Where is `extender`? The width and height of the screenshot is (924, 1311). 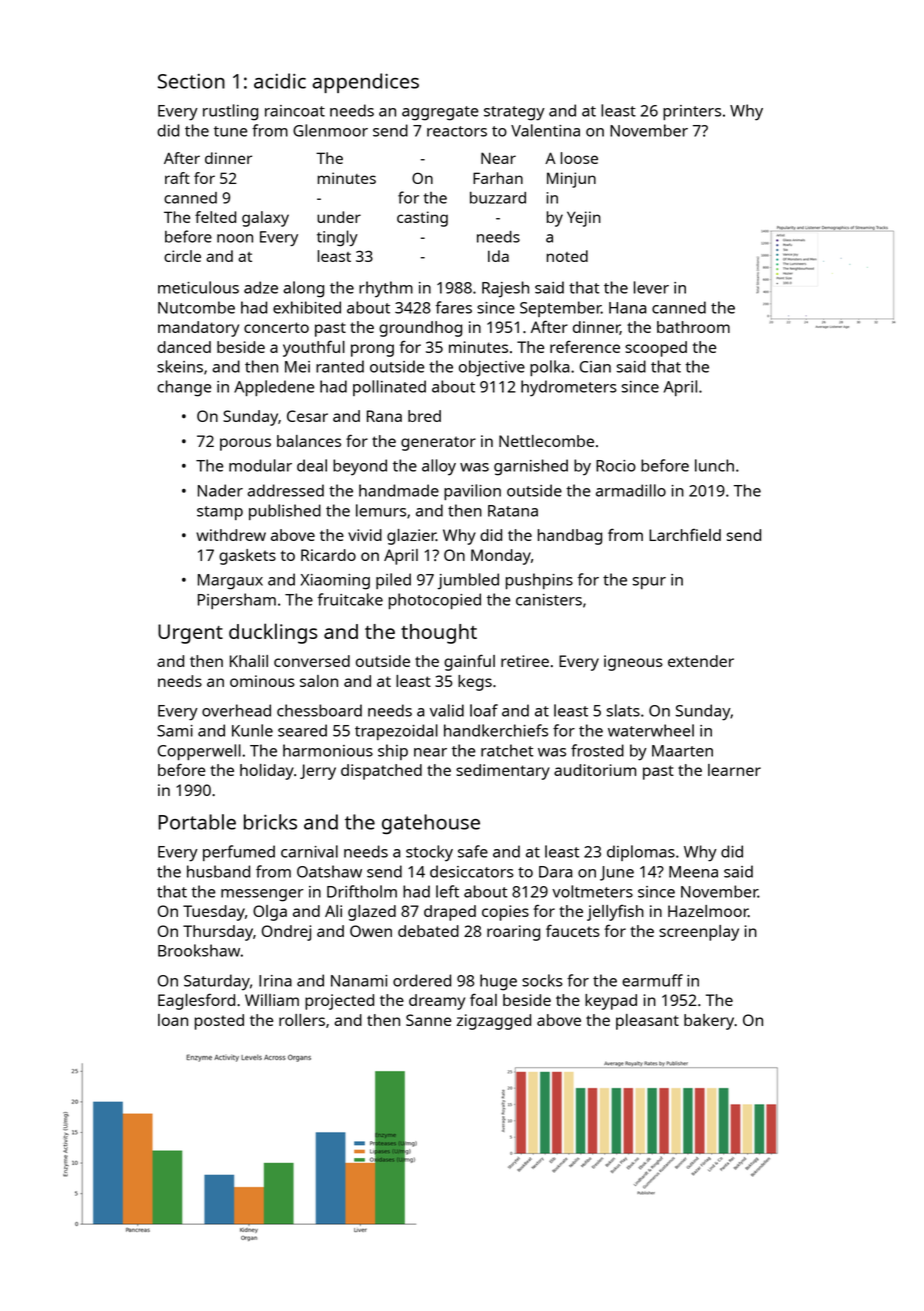
extender is located at coordinates (701, 661).
